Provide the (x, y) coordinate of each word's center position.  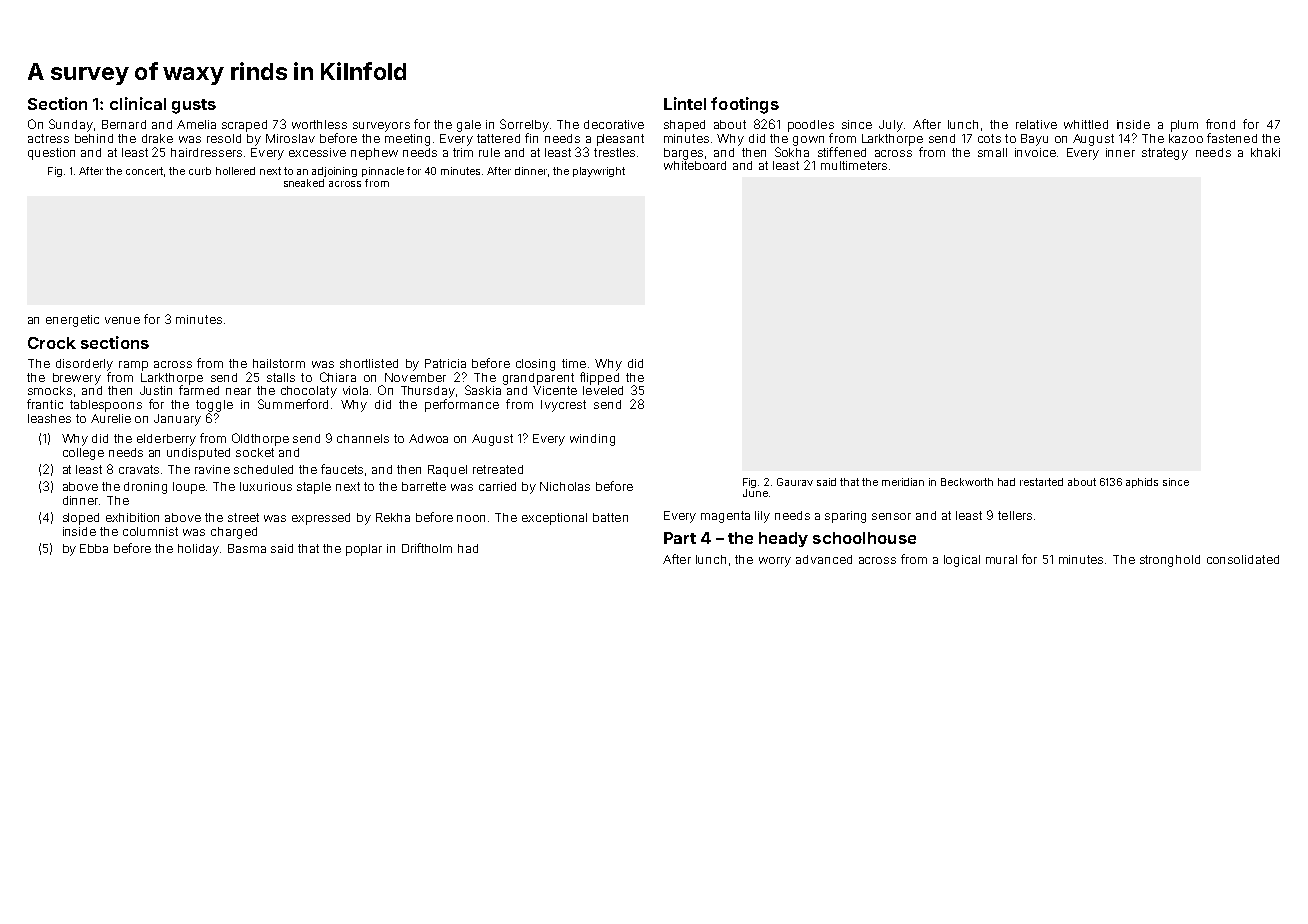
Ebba (94, 548)
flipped (599, 378)
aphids (1142, 483)
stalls (281, 377)
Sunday (71, 125)
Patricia (445, 363)
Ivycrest (563, 406)
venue (122, 320)
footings (745, 105)
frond (1220, 124)
